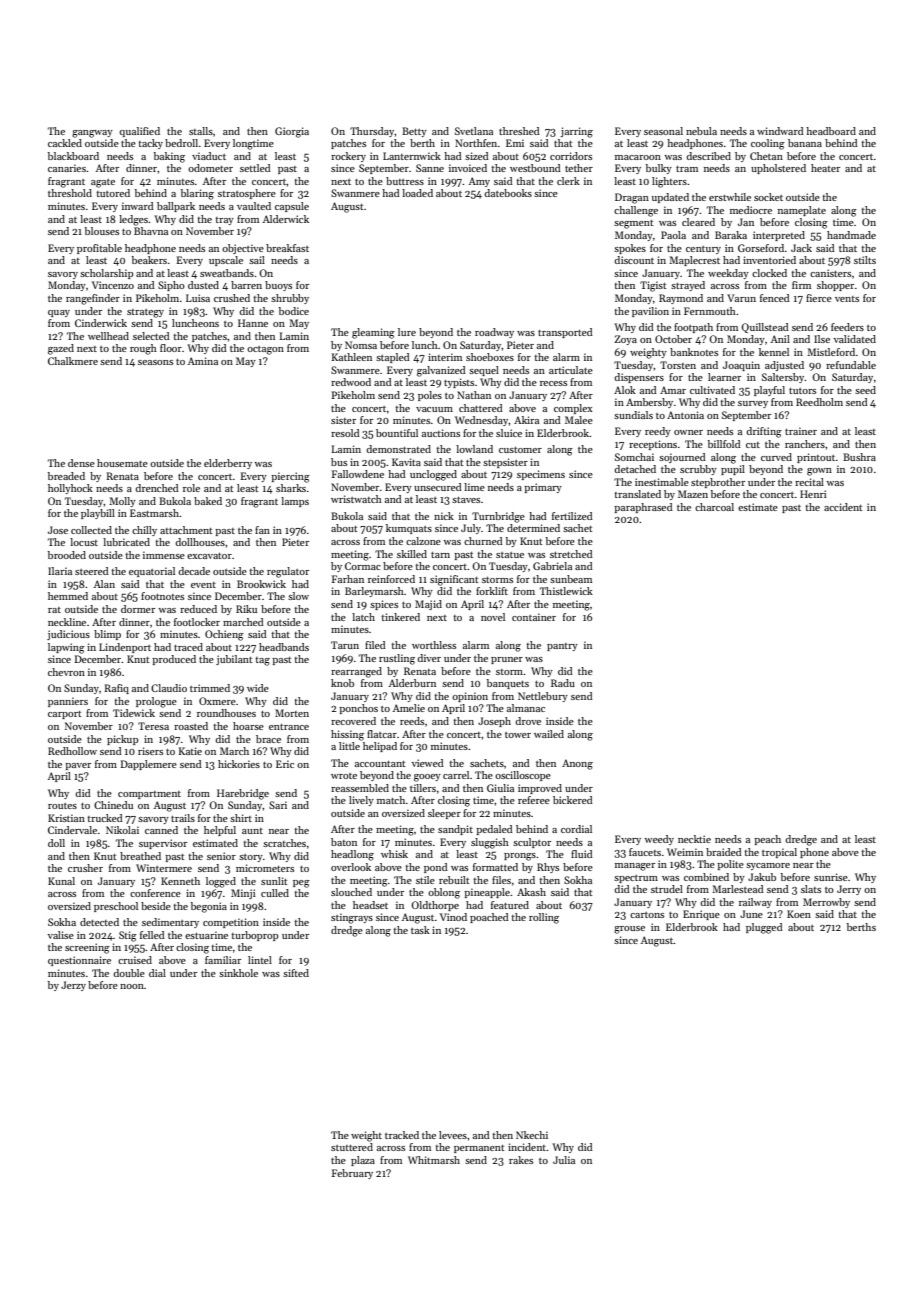 This document has width=924, height=1308. I want to click on February, so click(352, 1174).
